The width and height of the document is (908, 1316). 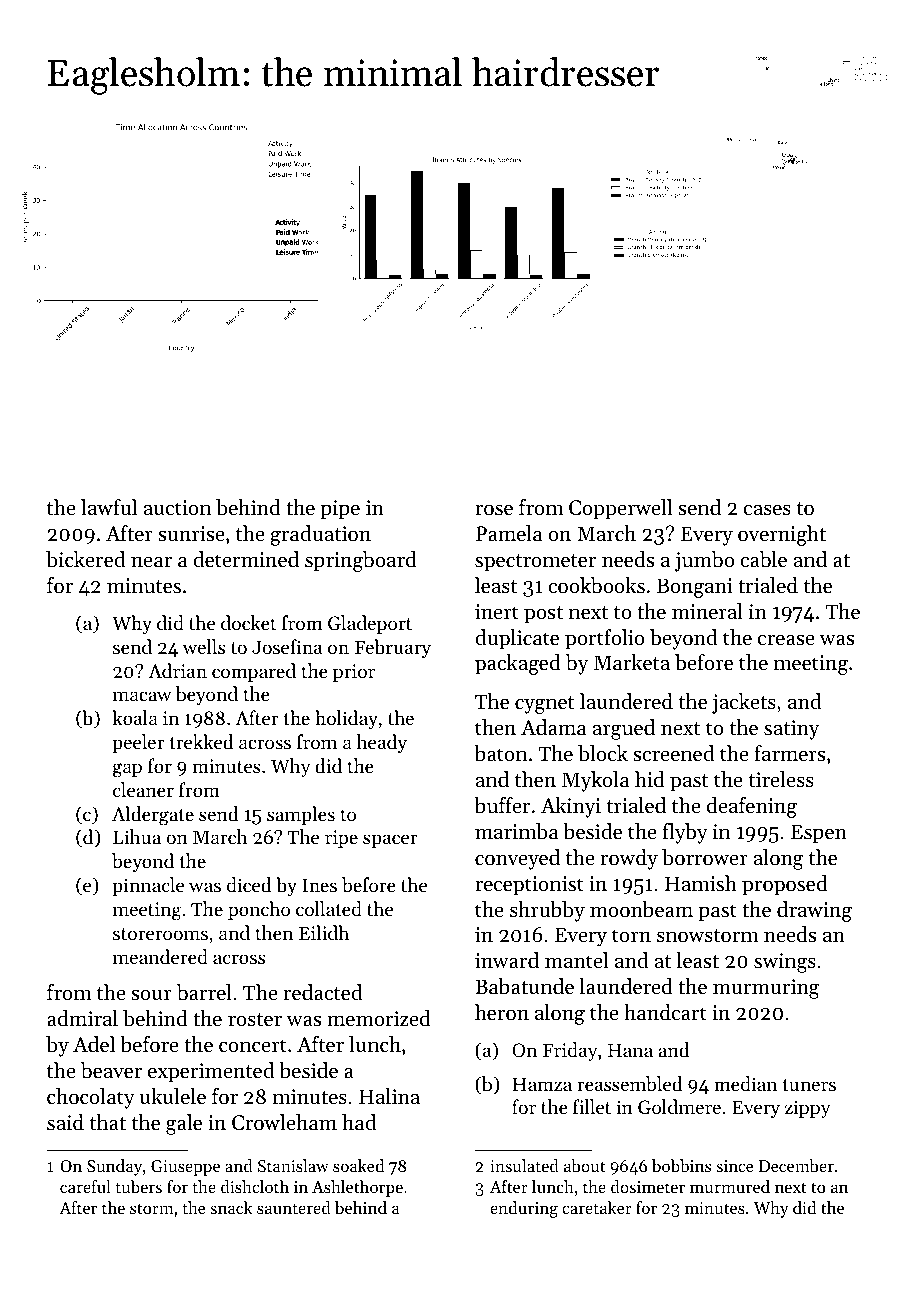 What do you see at coordinates (354, 673) in the document?
I see `prior` at bounding box center [354, 673].
